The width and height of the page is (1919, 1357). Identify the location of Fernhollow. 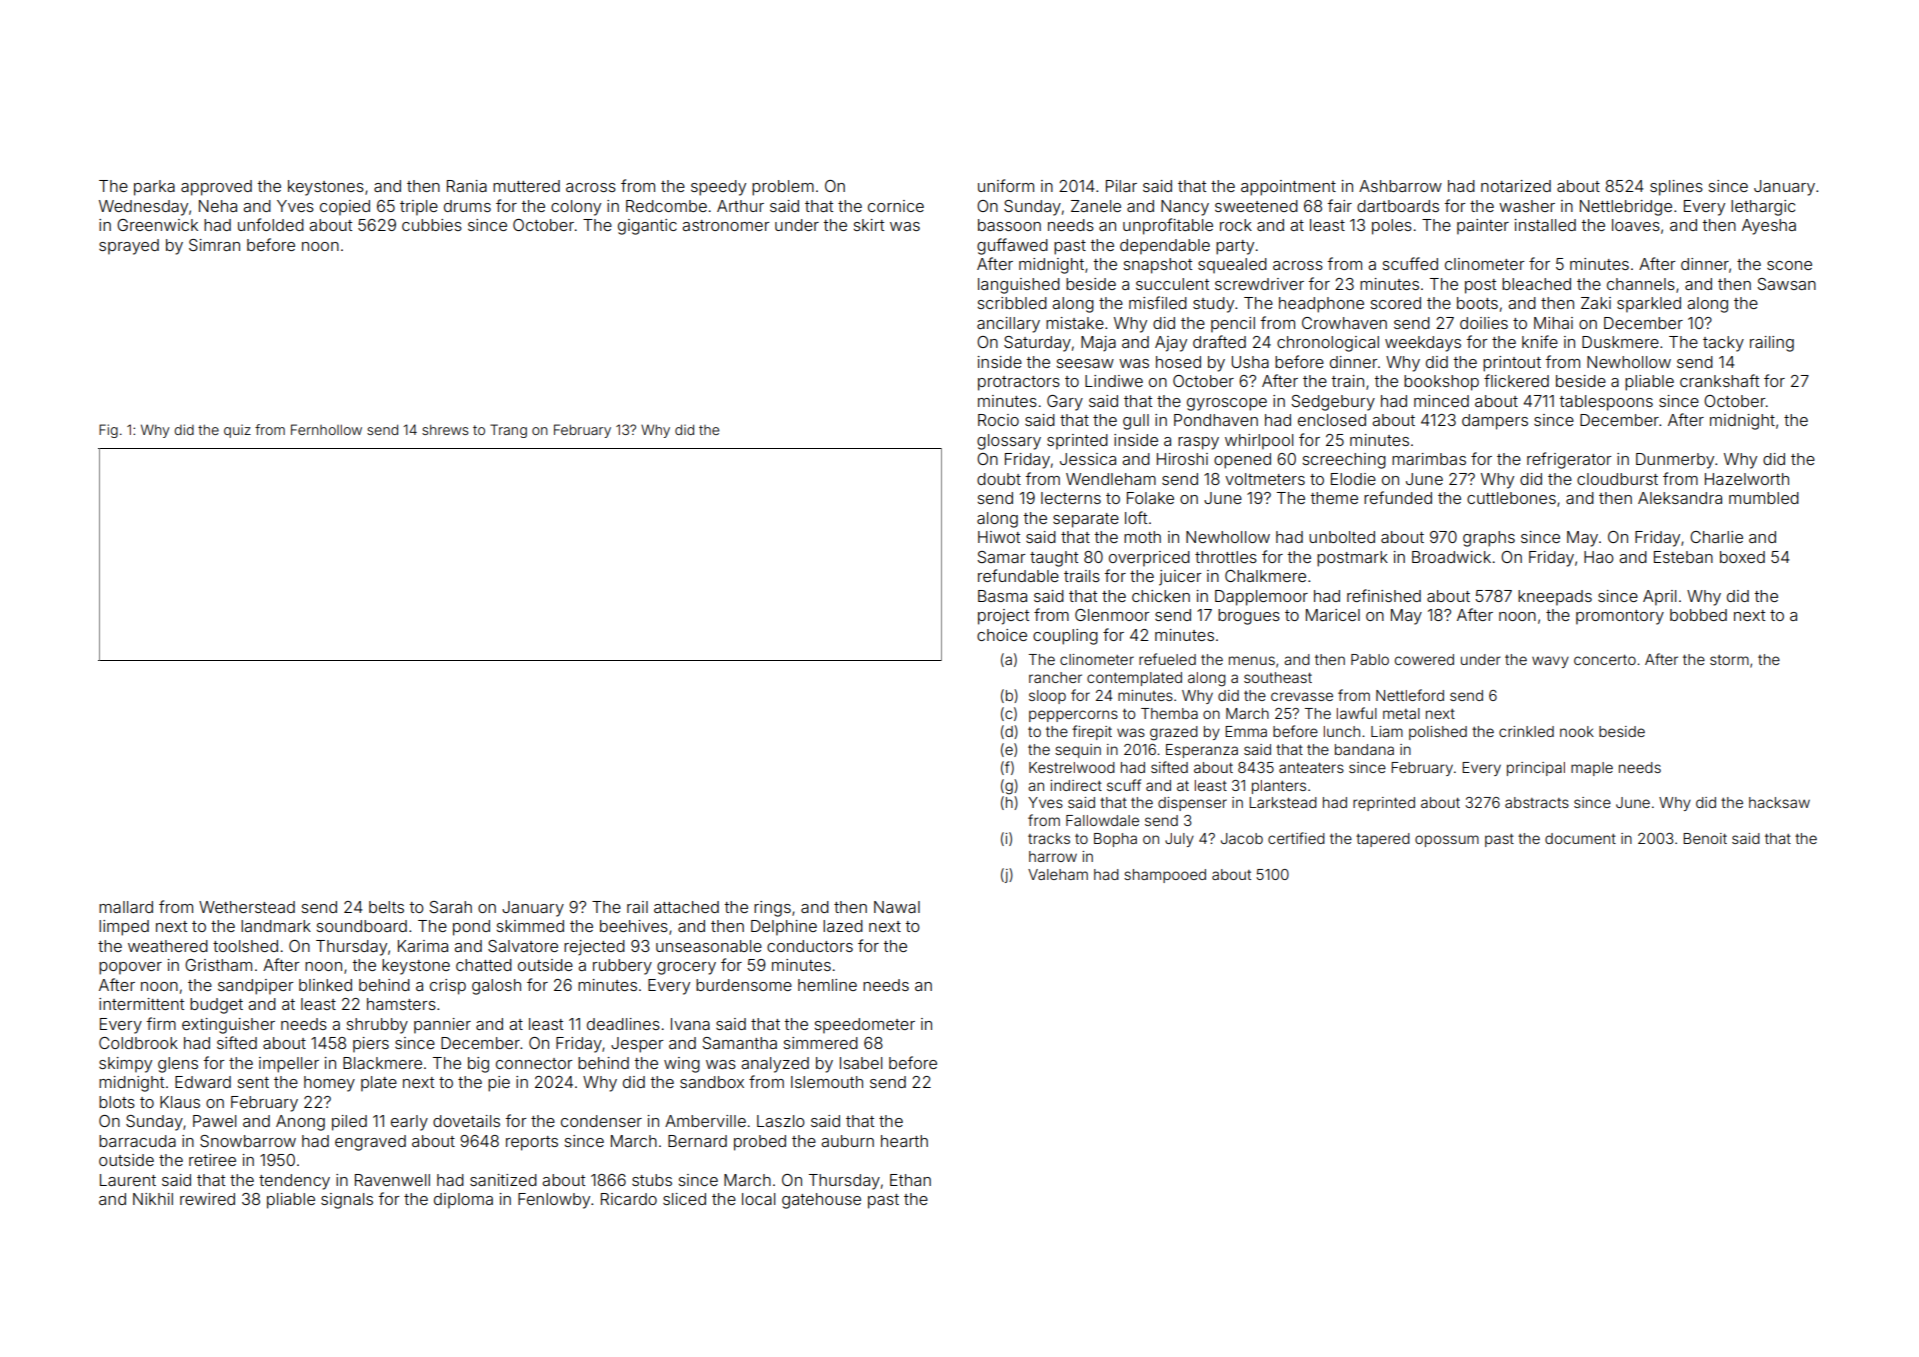
(326, 429).
